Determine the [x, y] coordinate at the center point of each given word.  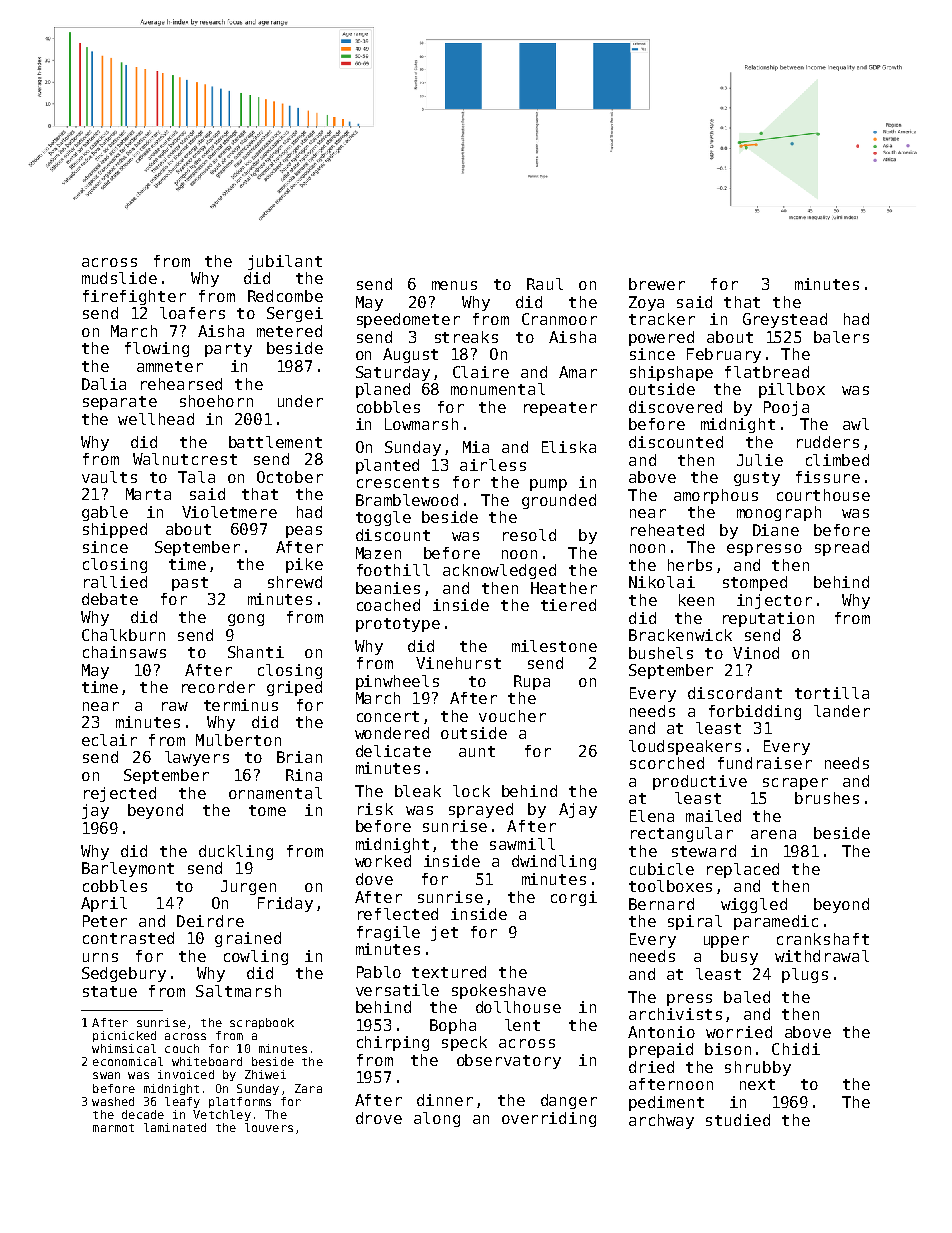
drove [379, 1118]
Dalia [104, 384]
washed [113, 1101]
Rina [304, 775]
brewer [657, 284]
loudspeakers [685, 747]
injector [774, 601]
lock [471, 791]
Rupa [532, 682]
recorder [218, 687]
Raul [545, 284]
